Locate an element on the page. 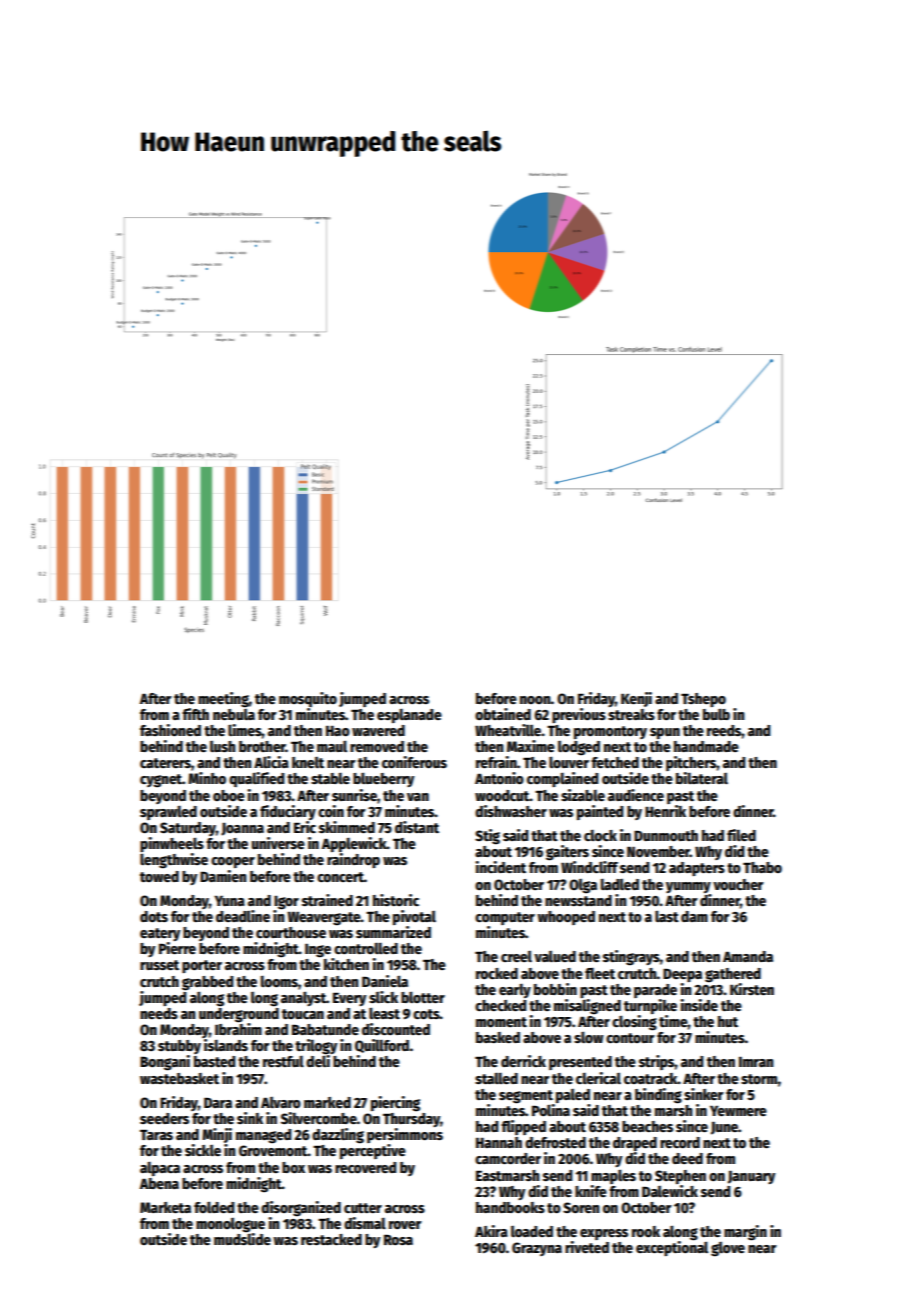 The image size is (924, 1314). obtained is located at coordinates (503, 714).
